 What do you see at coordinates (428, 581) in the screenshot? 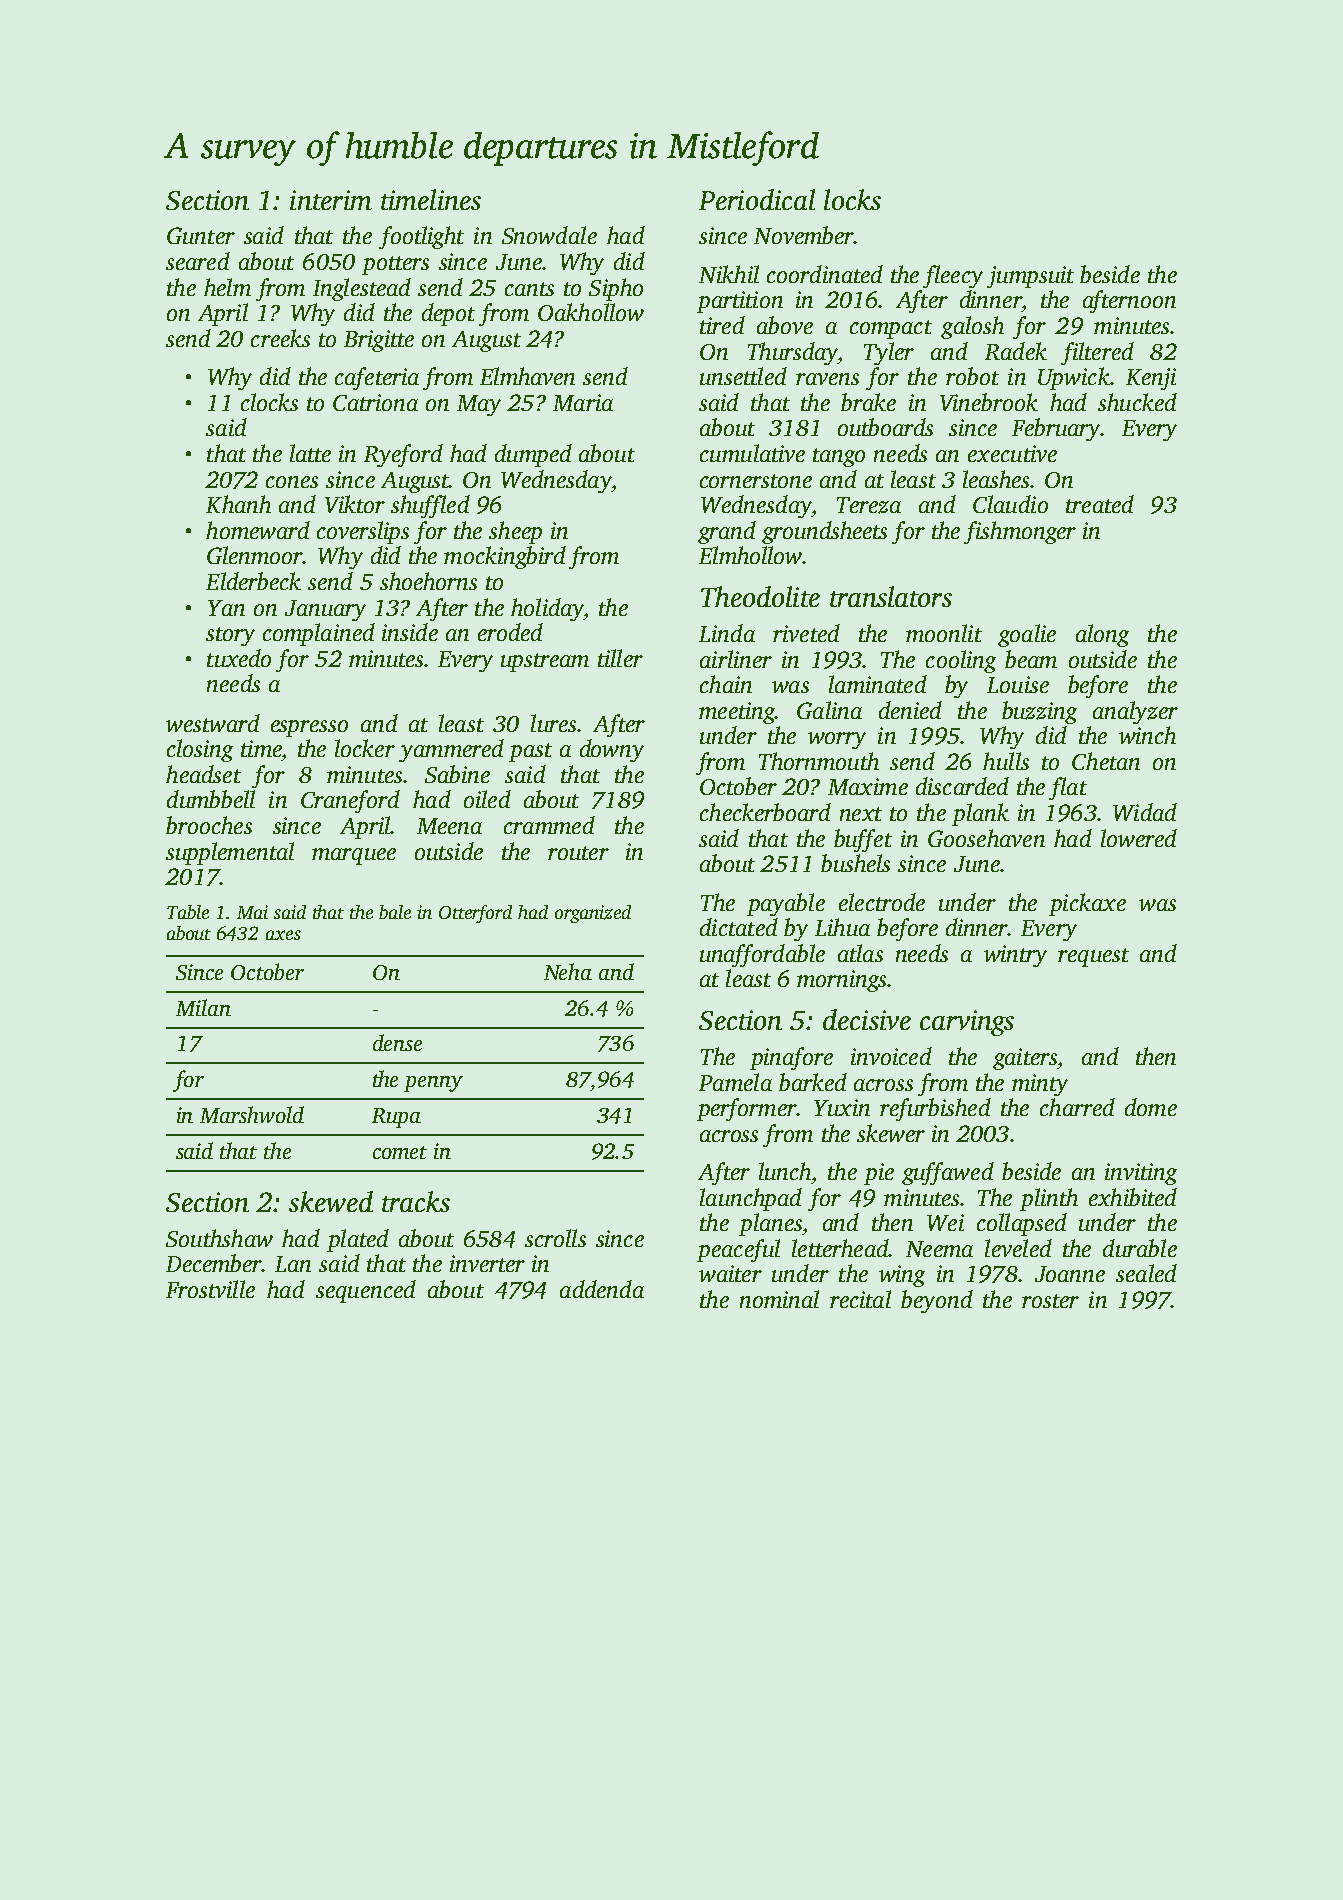
I see `shoehorns` at bounding box center [428, 581].
